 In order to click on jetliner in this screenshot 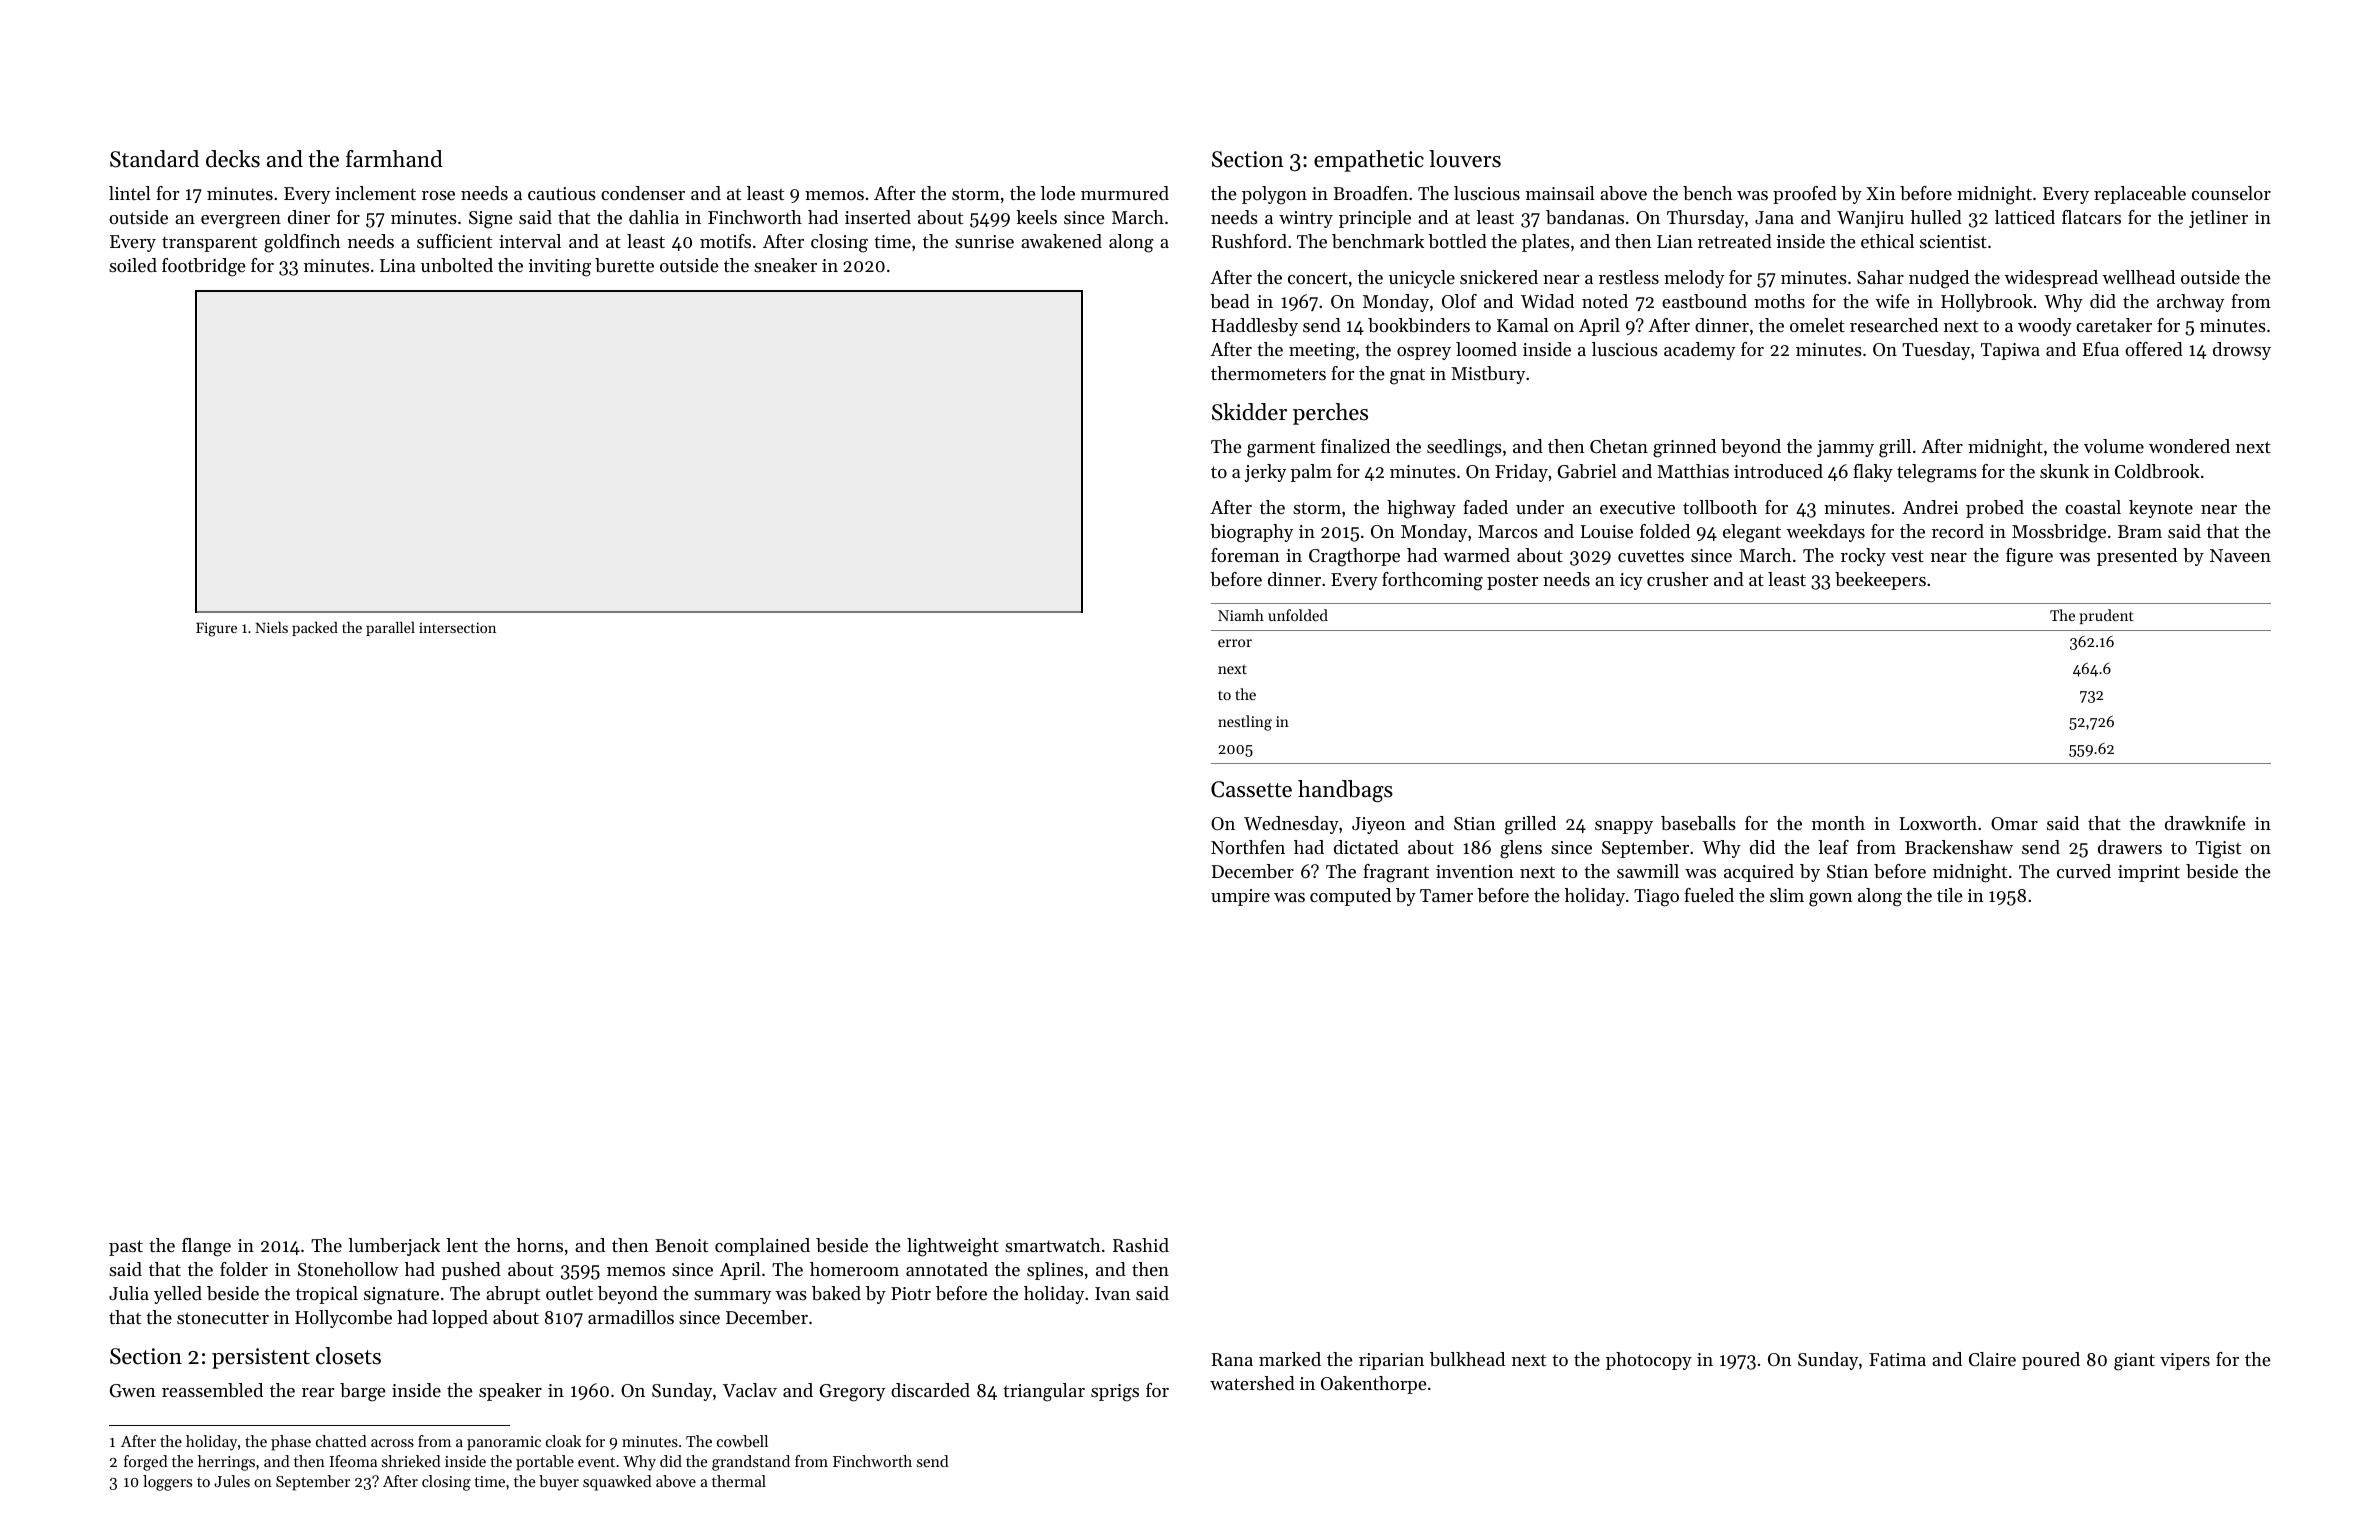, I will do `click(2218, 219)`.
